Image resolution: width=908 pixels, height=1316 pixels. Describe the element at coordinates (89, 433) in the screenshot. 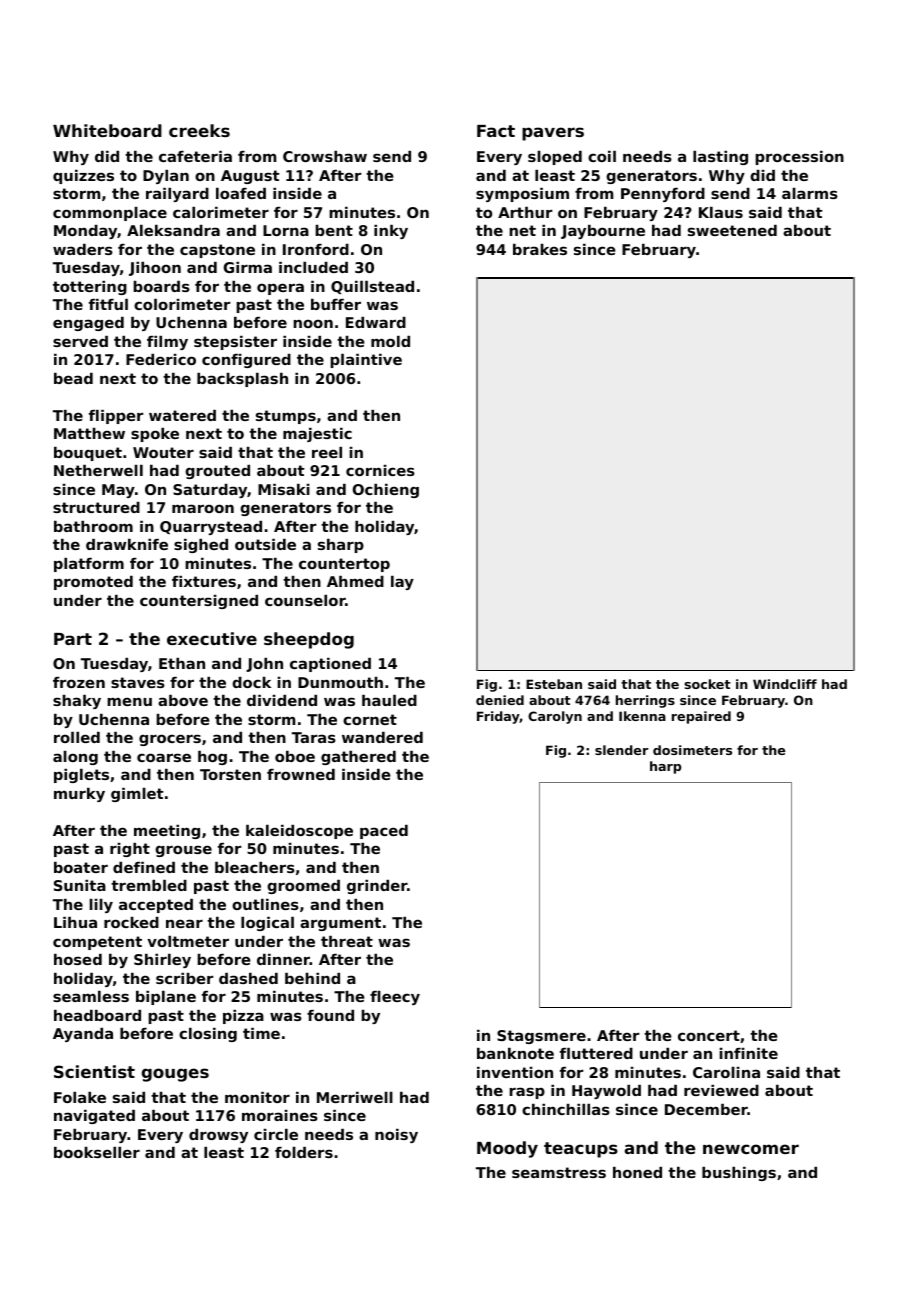

I see `Matthew` at that location.
